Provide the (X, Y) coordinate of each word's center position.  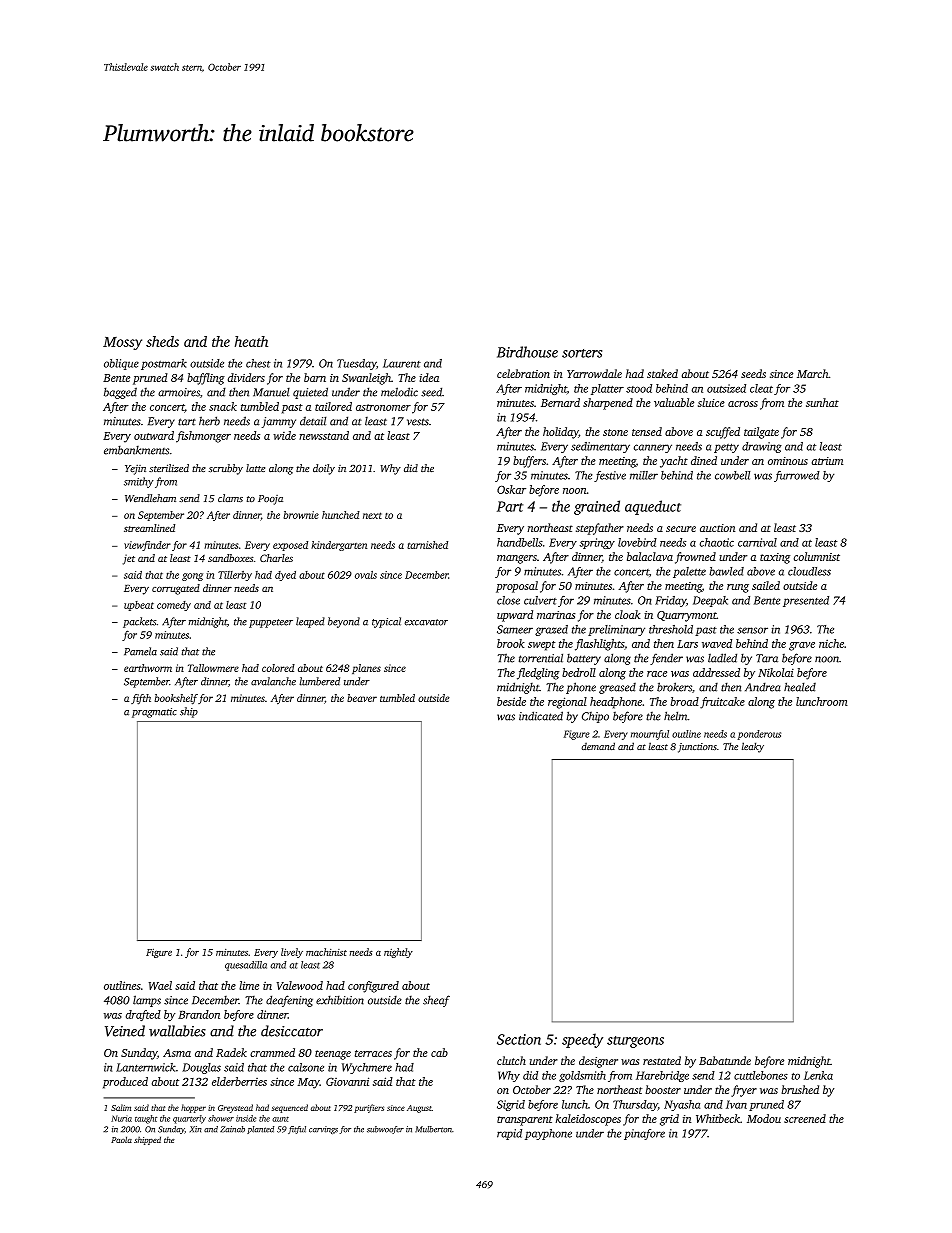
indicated (541, 716)
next (372, 515)
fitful (297, 1130)
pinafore (644, 1134)
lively (292, 953)
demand (598, 746)
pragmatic (154, 713)
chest (258, 363)
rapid (509, 1134)
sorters (582, 353)
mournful (650, 735)
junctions (697, 748)
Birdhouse (527, 352)
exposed (290, 546)
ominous (788, 461)
